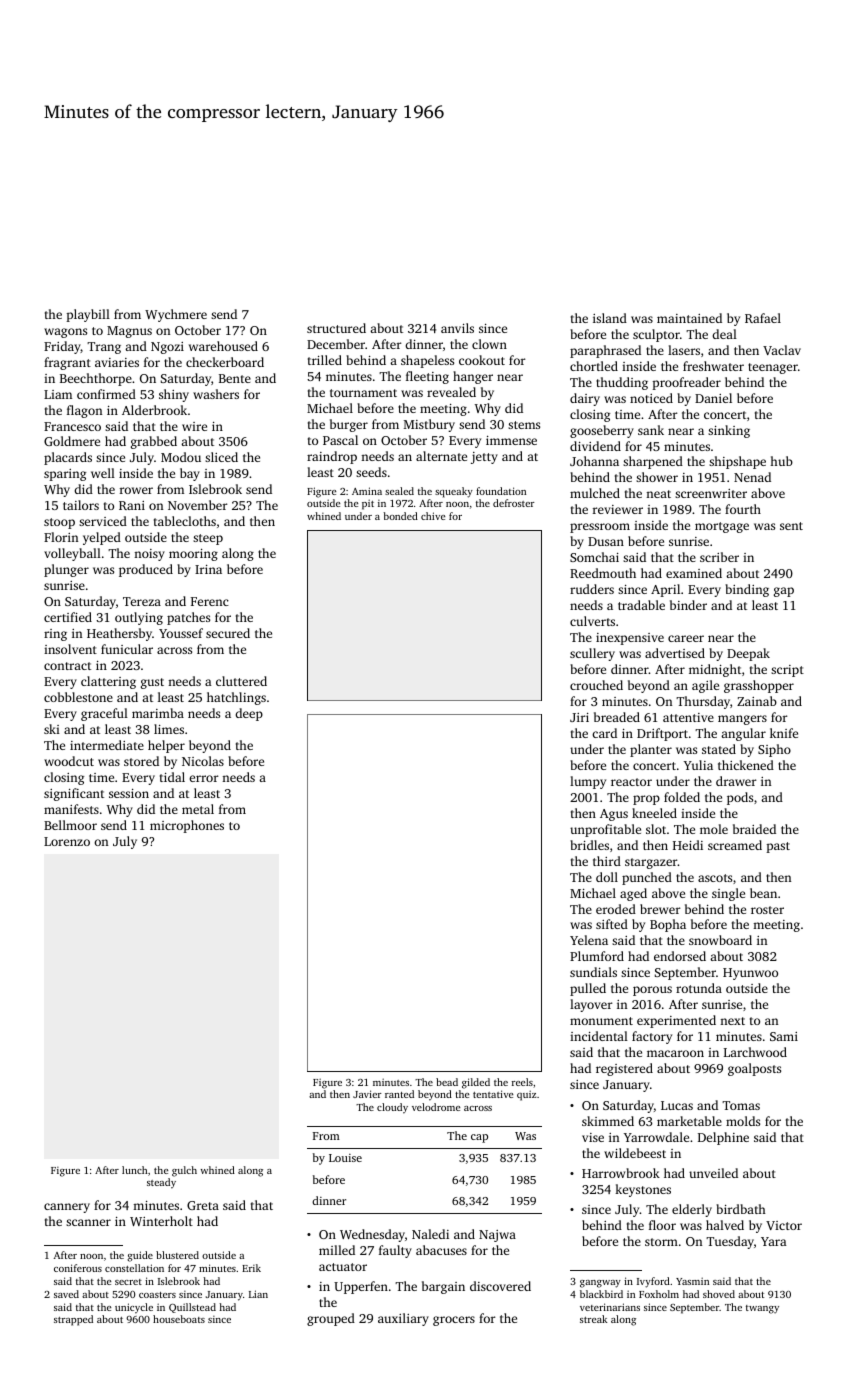 This screenshot has width=849, height=1400. I want to click on gulch, so click(184, 1171).
